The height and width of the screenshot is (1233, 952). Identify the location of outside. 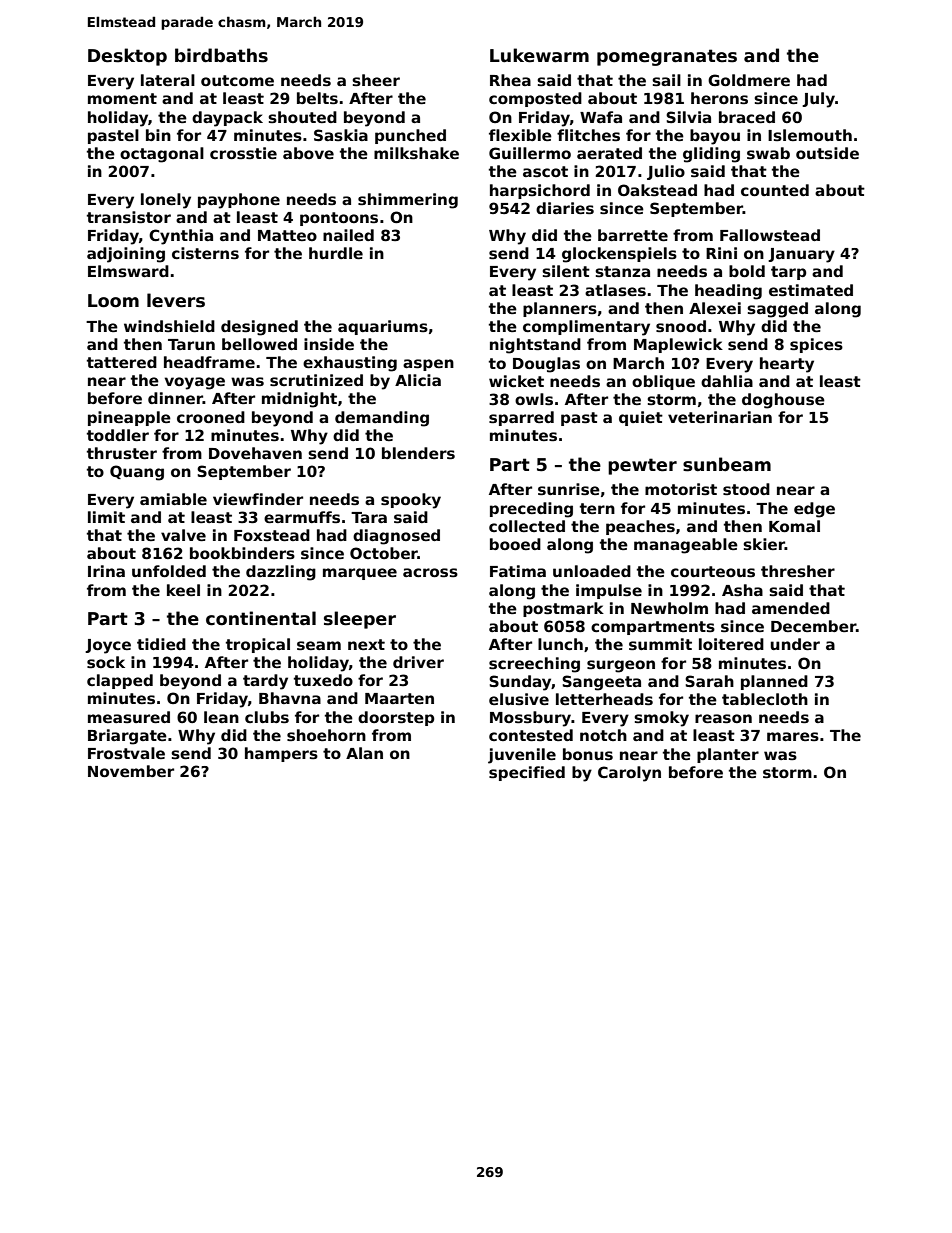
(827, 153).
